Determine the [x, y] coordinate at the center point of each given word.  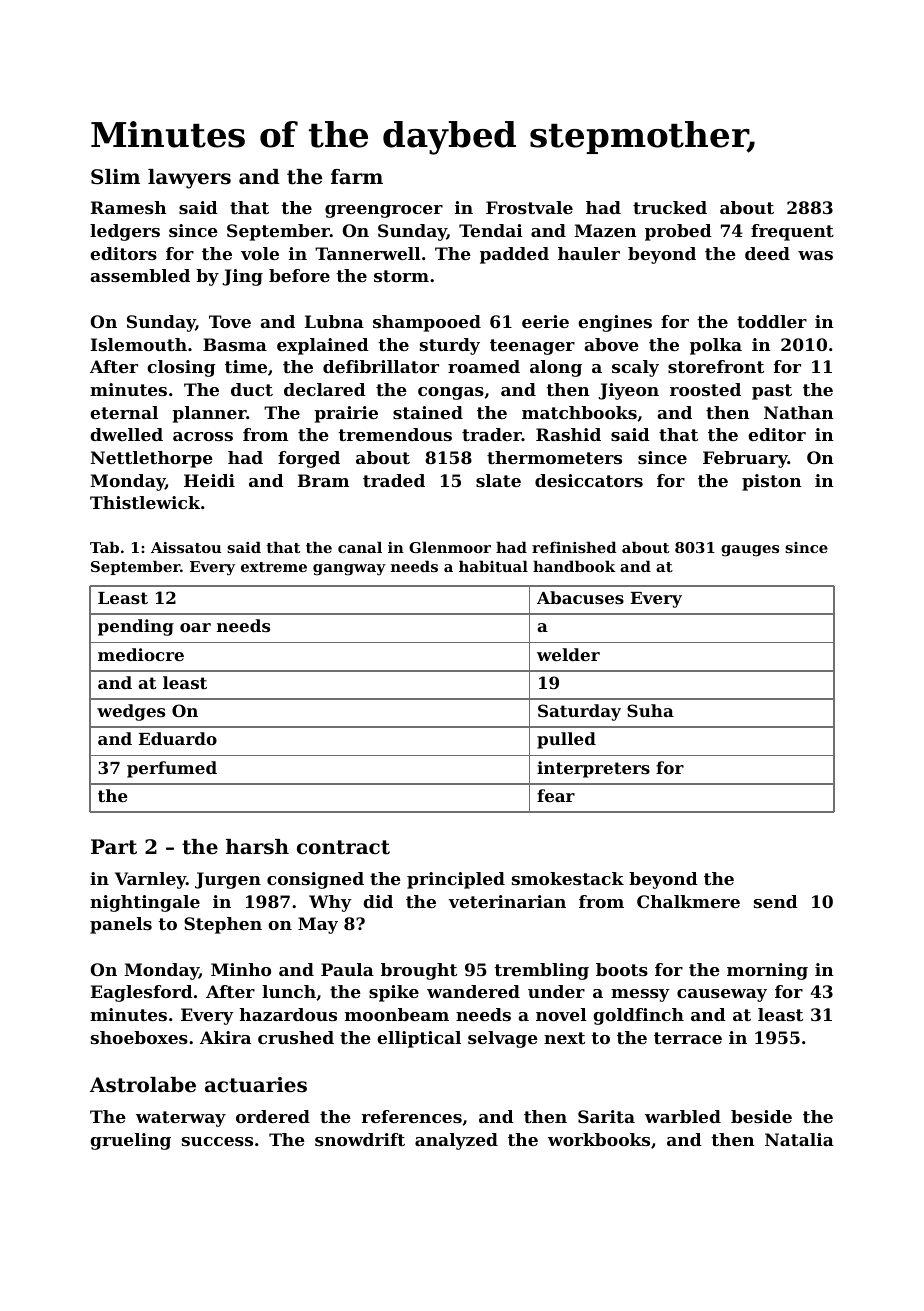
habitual [493, 566]
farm [357, 176]
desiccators [589, 480]
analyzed [456, 1141]
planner [209, 414]
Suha [650, 710]
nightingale [145, 903]
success [217, 1141]
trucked [670, 207]
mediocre [141, 654]
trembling [541, 971]
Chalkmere [688, 901]
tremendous [395, 434]
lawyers [189, 179]
